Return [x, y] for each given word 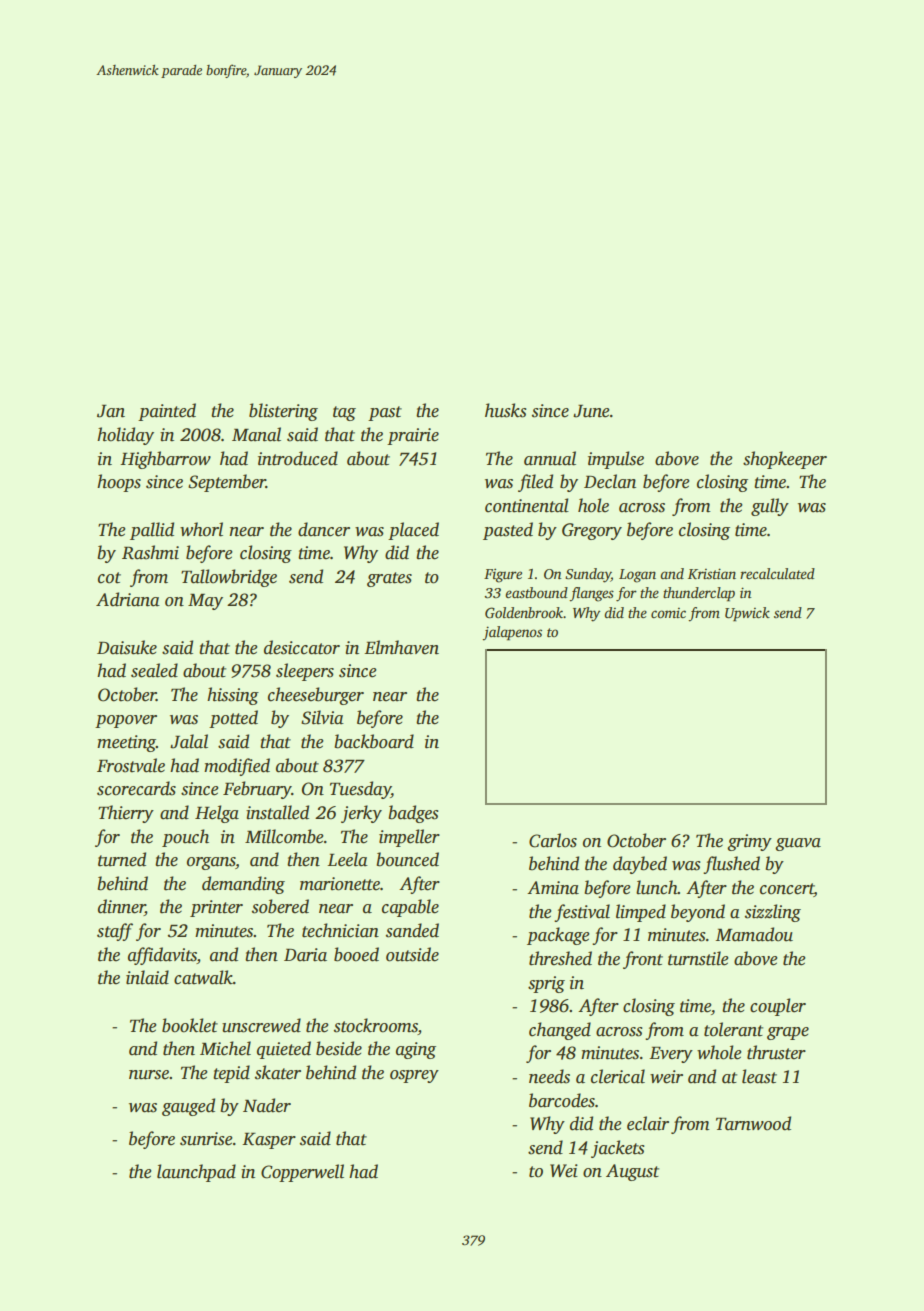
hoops [119, 483]
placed [413, 531]
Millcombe [284, 836]
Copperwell [302, 1173]
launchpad [196, 1173]
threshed [560, 958]
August [632, 1172]
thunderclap [699, 594]
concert [787, 890]
